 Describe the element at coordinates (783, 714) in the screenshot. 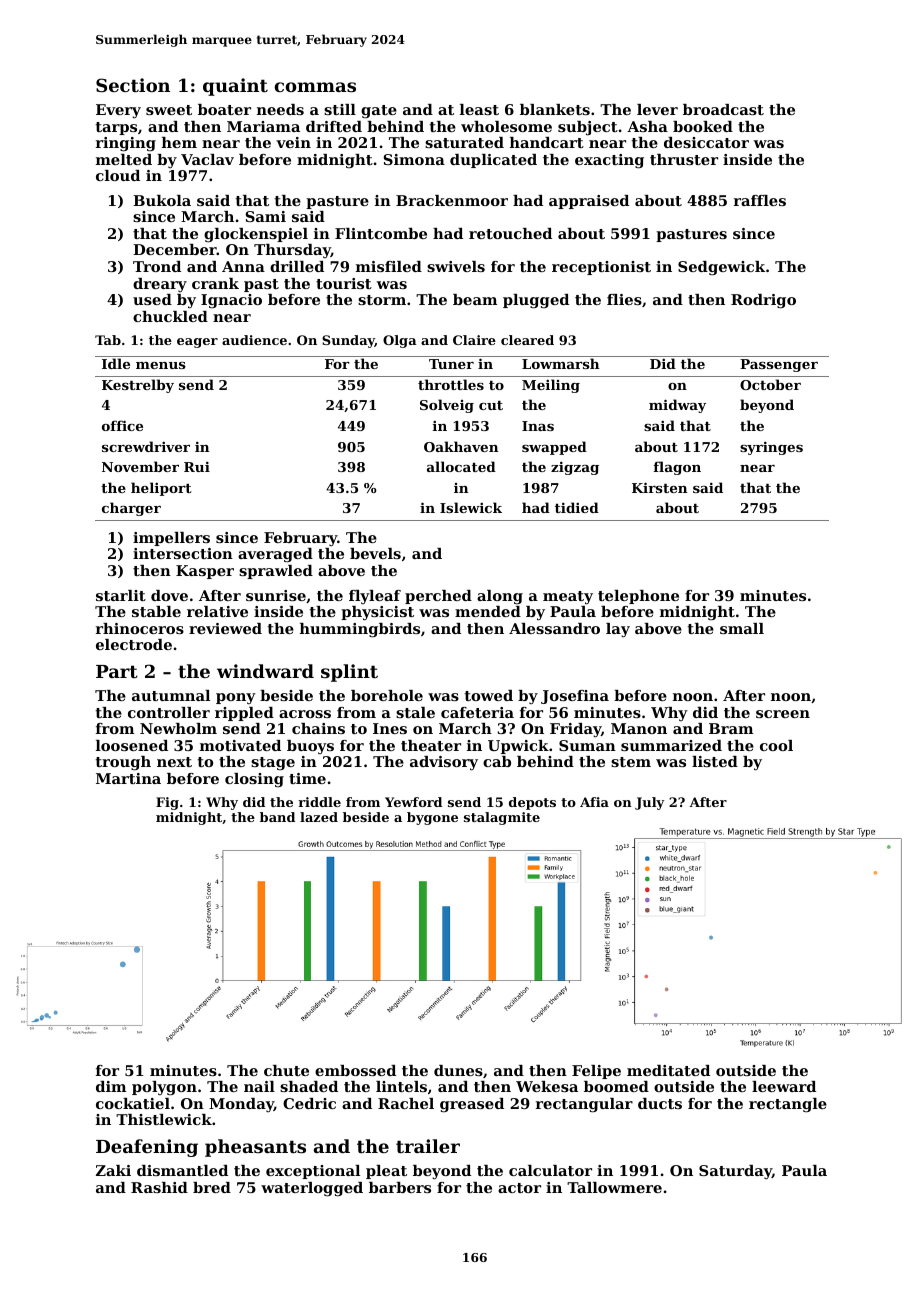

I see `screen` at that location.
